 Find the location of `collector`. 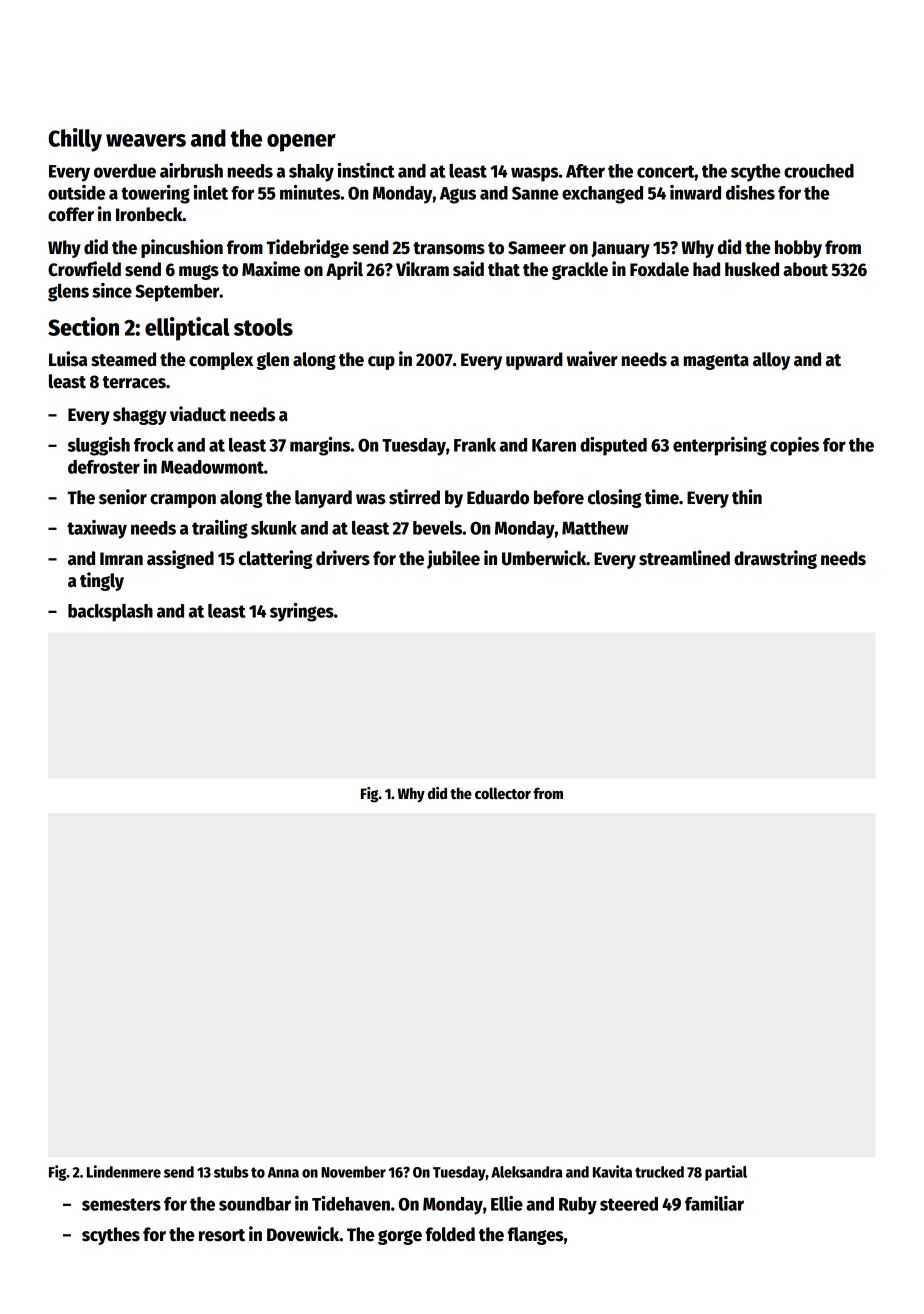

collector is located at coordinates (503, 793).
